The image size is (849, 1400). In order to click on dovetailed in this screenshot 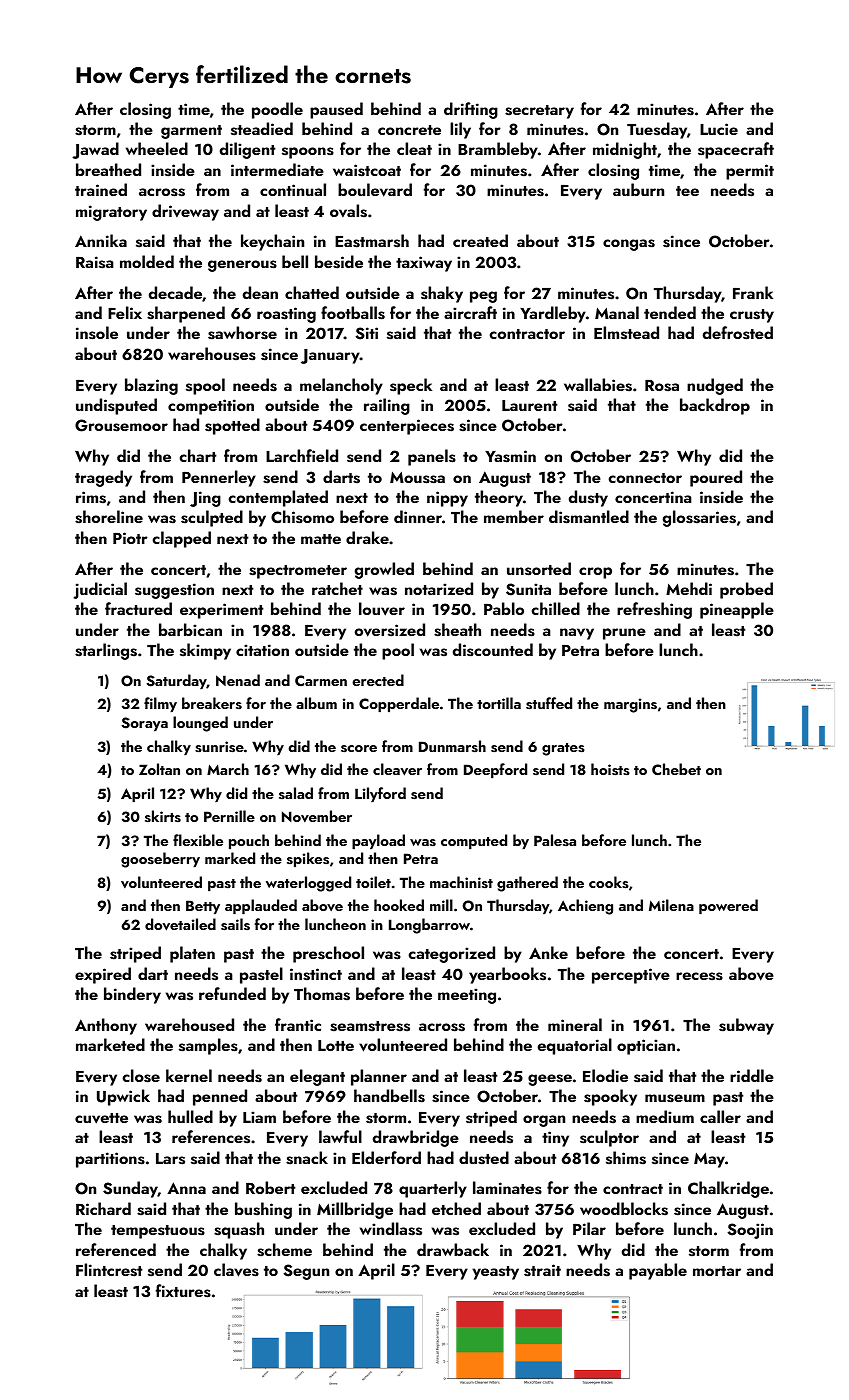, I will do `click(180, 924)`.
